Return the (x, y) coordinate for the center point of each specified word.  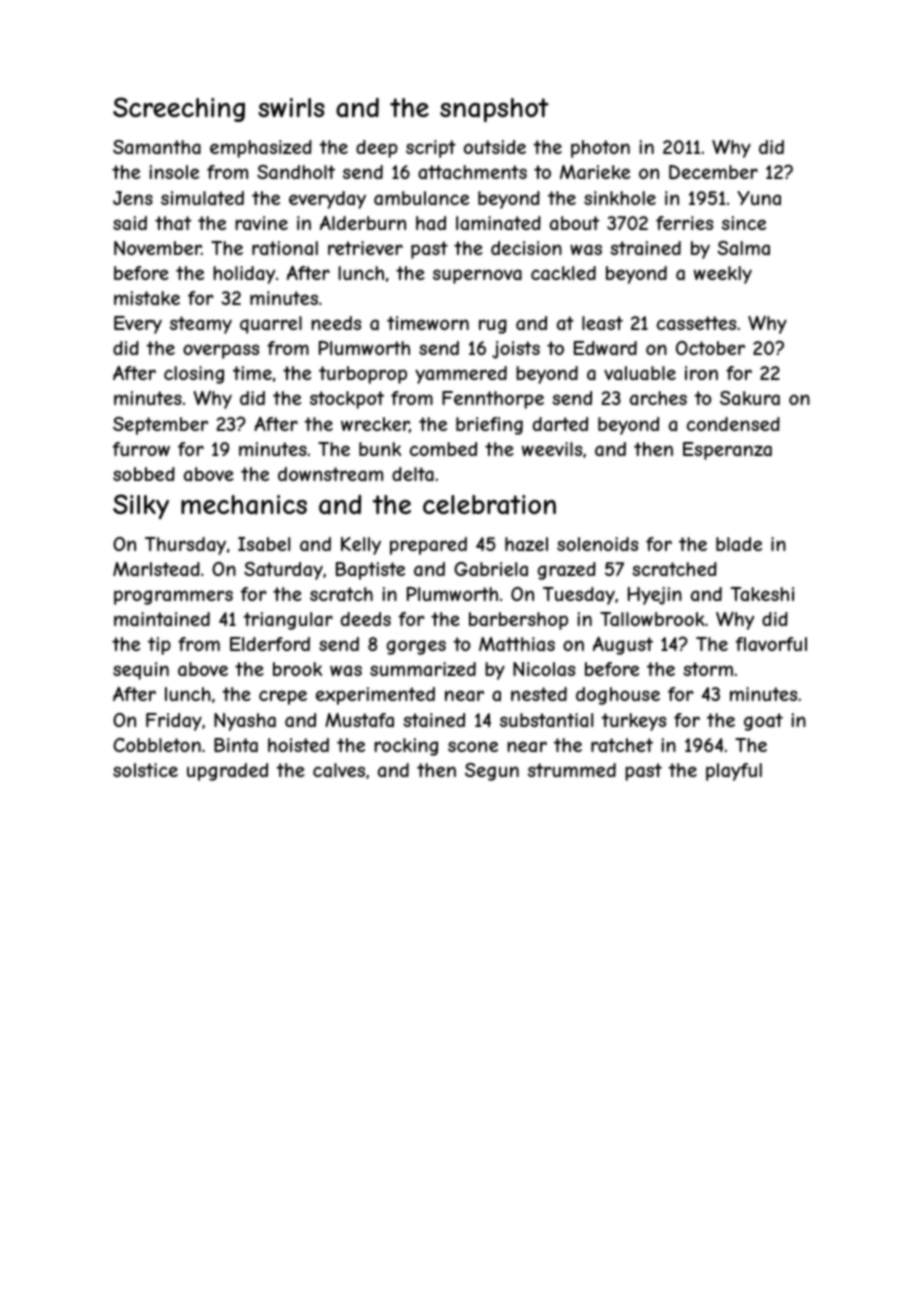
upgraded (227, 772)
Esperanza (727, 451)
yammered (461, 375)
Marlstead (156, 569)
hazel (526, 544)
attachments (472, 172)
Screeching (179, 109)
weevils (552, 449)
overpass (221, 351)
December (713, 172)
